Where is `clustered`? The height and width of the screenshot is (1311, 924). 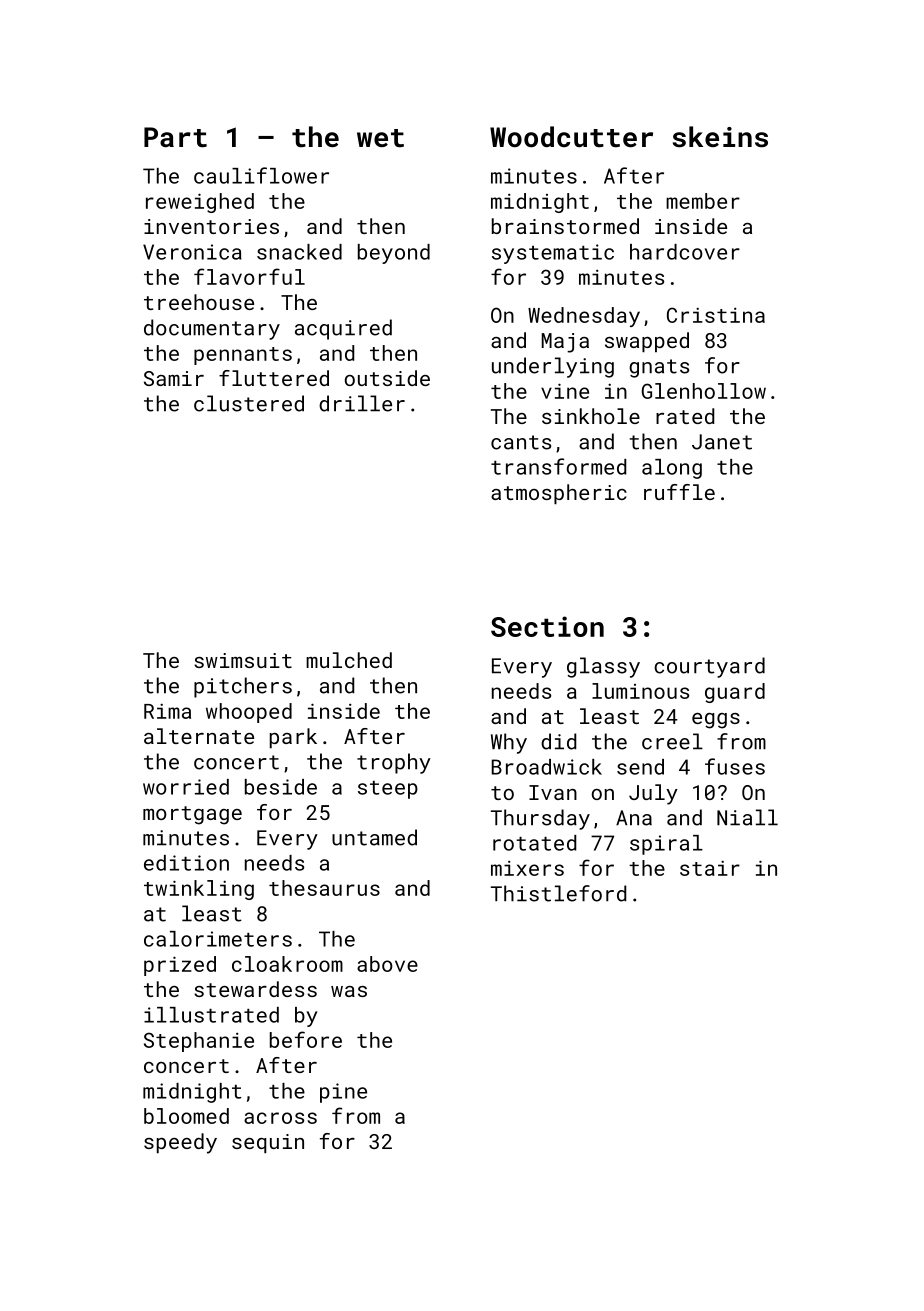
clustered is located at coordinates (249, 403).
